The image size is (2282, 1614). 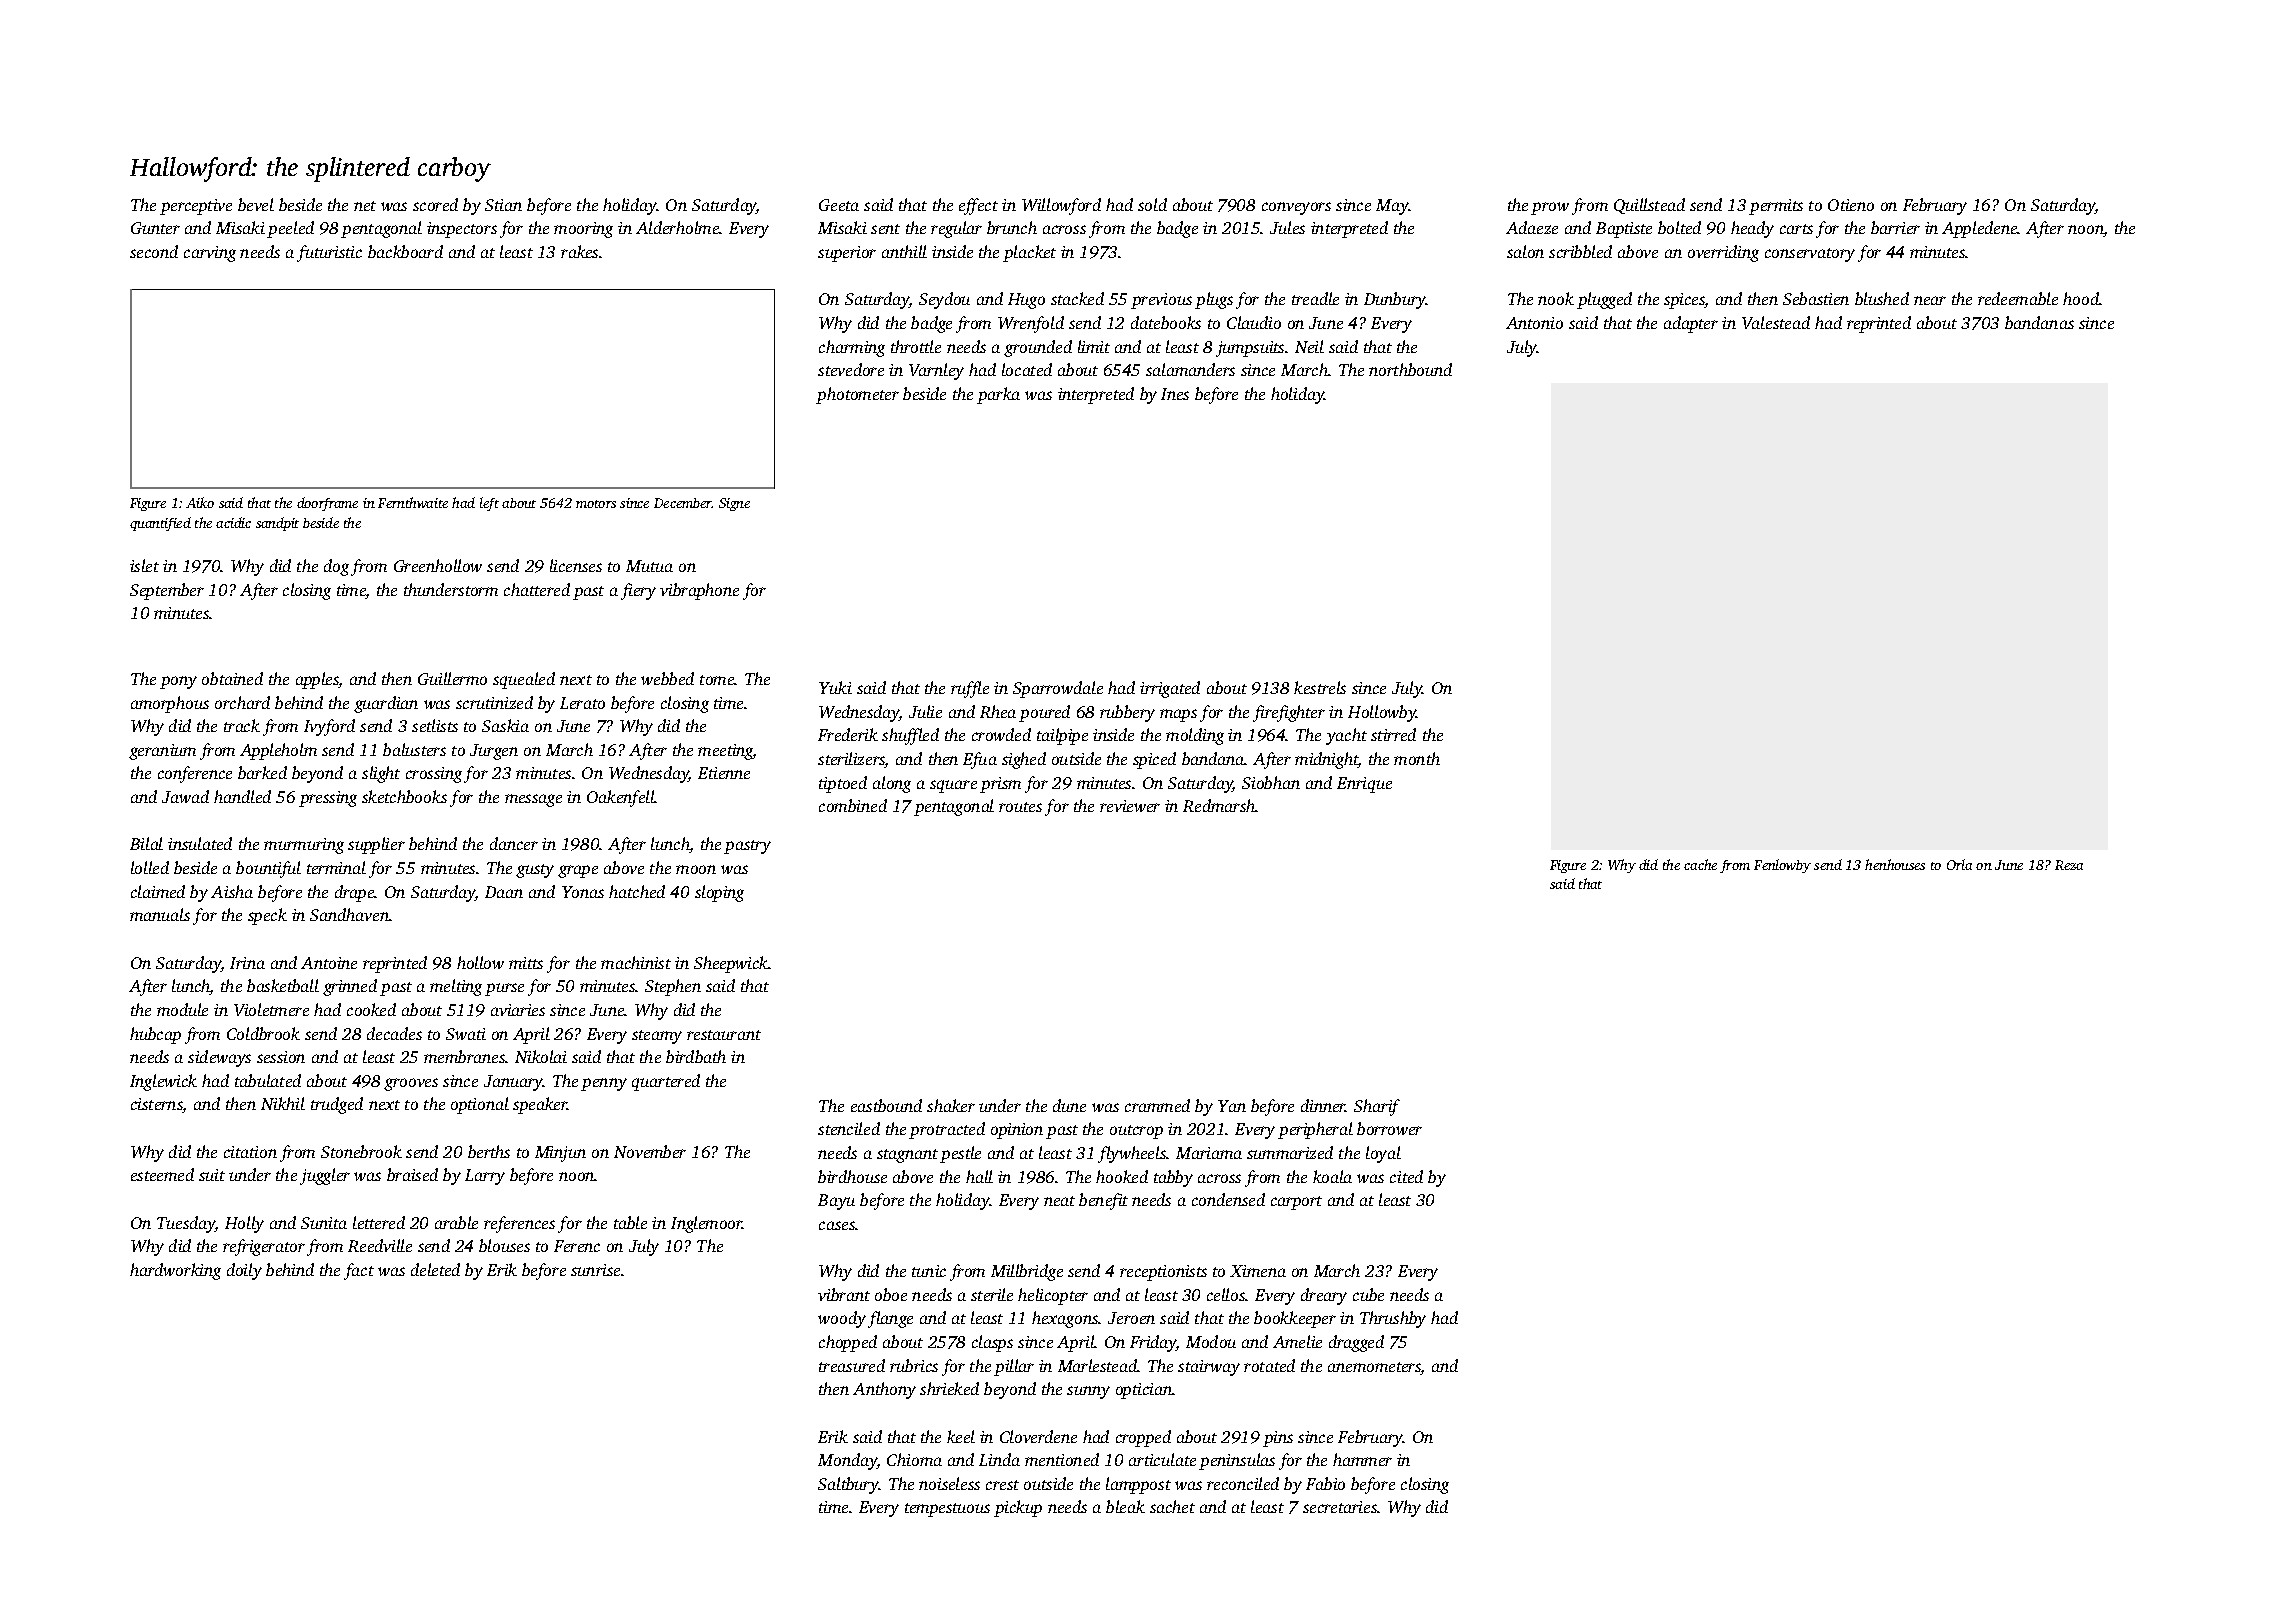 I want to click on Monday, so click(x=847, y=1461).
